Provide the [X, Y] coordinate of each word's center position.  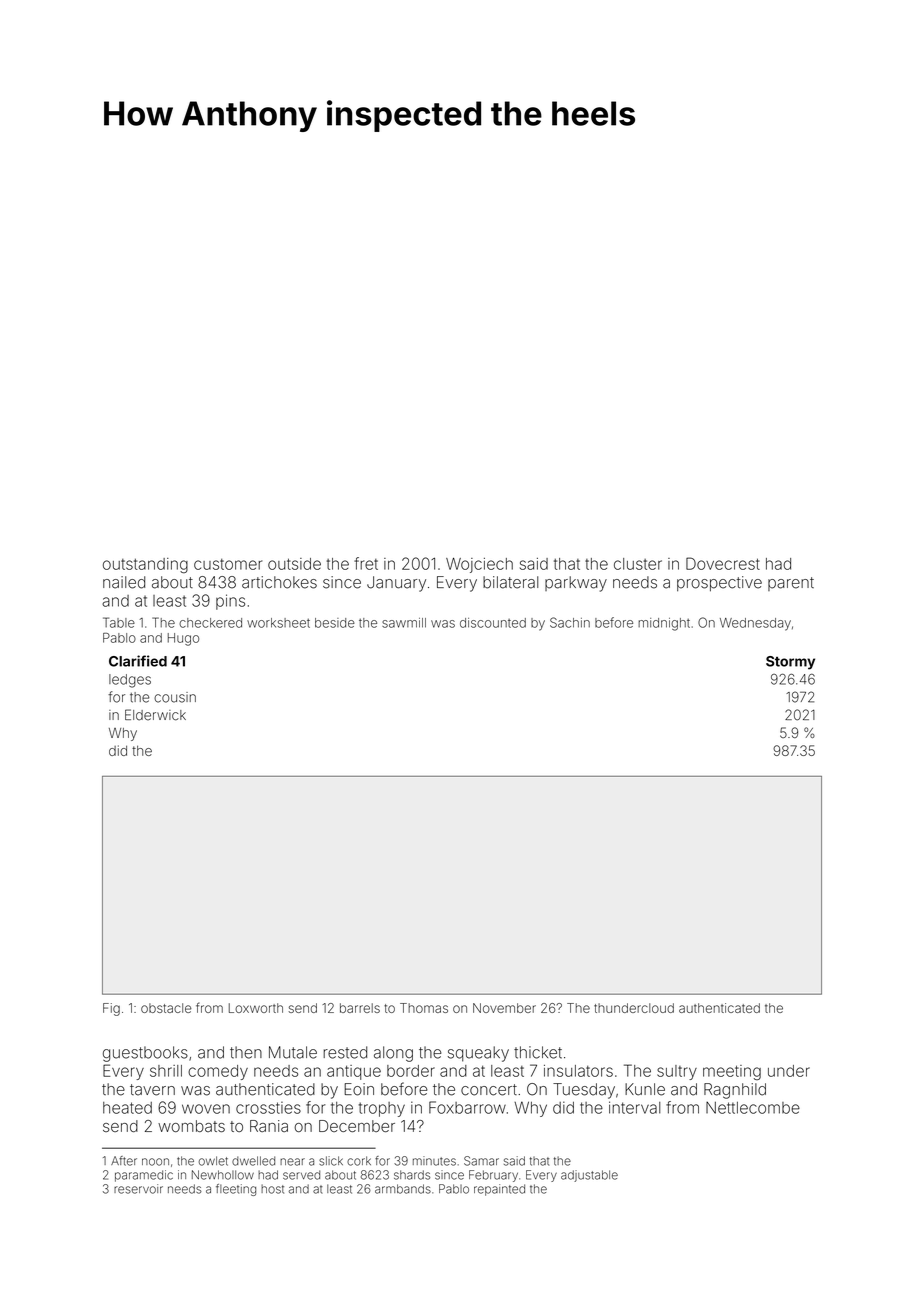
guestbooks [145, 1054]
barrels [360, 1008]
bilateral [510, 582]
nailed [124, 582]
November [504, 1008]
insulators [578, 1071]
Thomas [424, 1008]
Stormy [790, 663]
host [272, 1189]
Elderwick [155, 715]
